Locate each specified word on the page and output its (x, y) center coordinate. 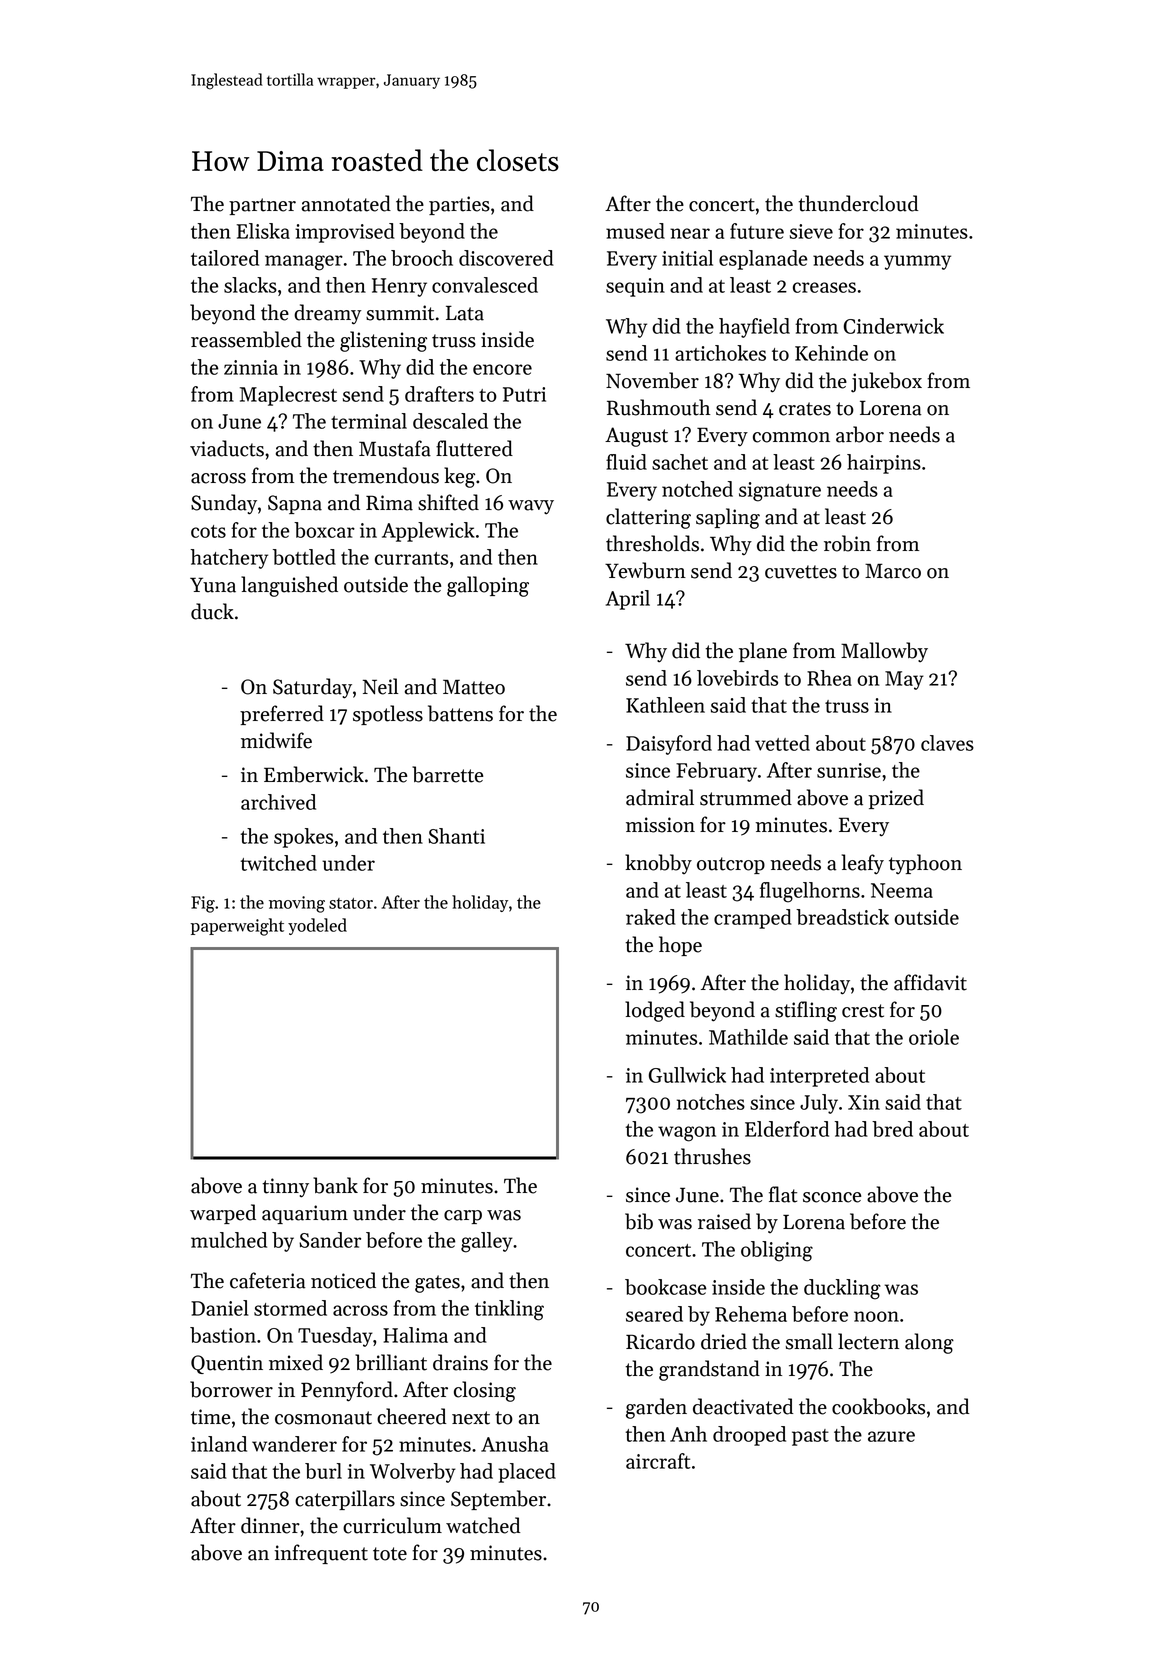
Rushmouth (658, 407)
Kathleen (665, 705)
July (819, 1104)
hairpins (884, 464)
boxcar (324, 530)
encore (502, 369)
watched (483, 1525)
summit (400, 313)
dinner (270, 1525)
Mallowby (884, 652)
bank (335, 1185)
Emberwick (314, 774)
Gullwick (687, 1075)
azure (891, 1436)
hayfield (754, 328)
